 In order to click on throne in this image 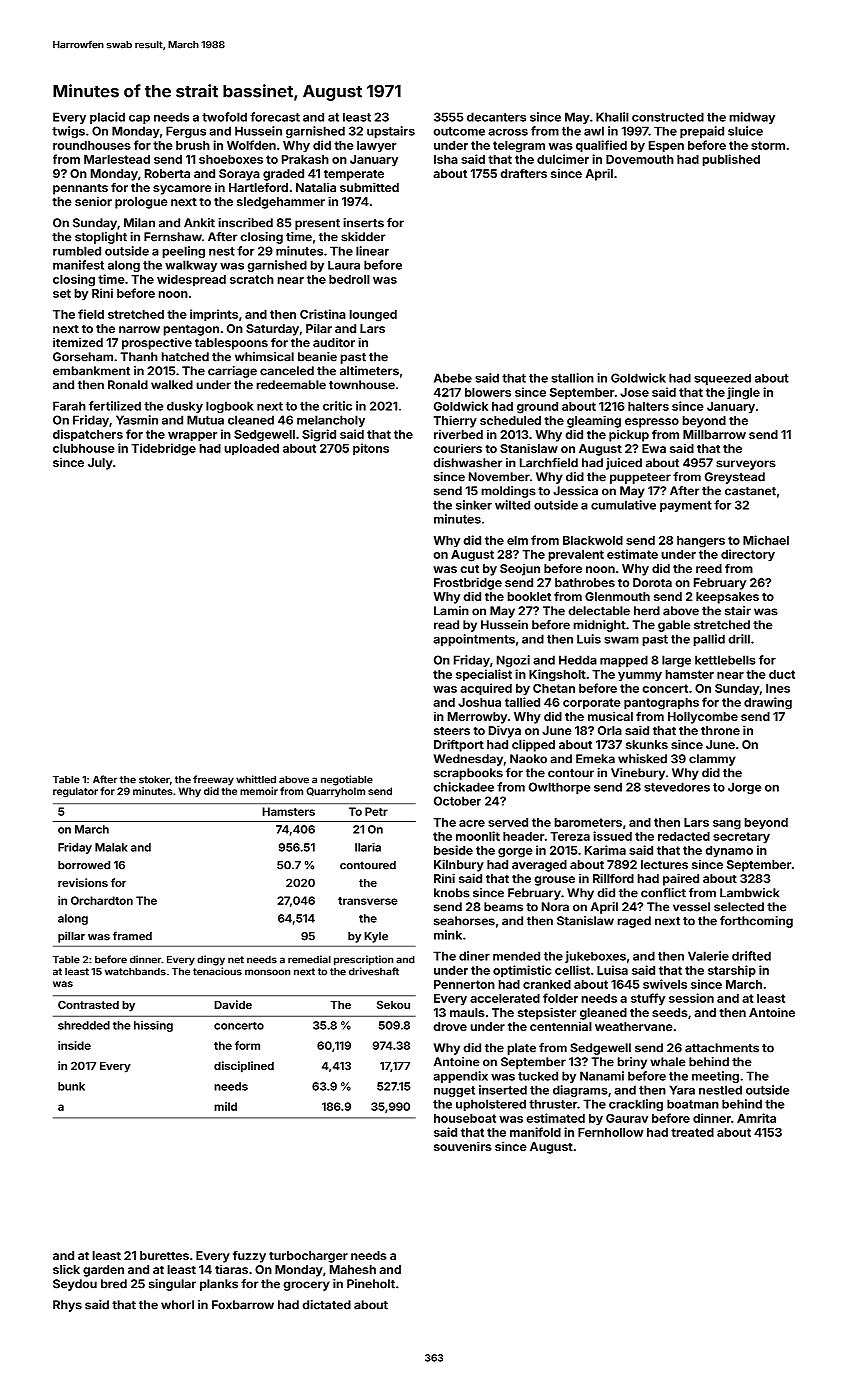, I will do `click(720, 730)`.
